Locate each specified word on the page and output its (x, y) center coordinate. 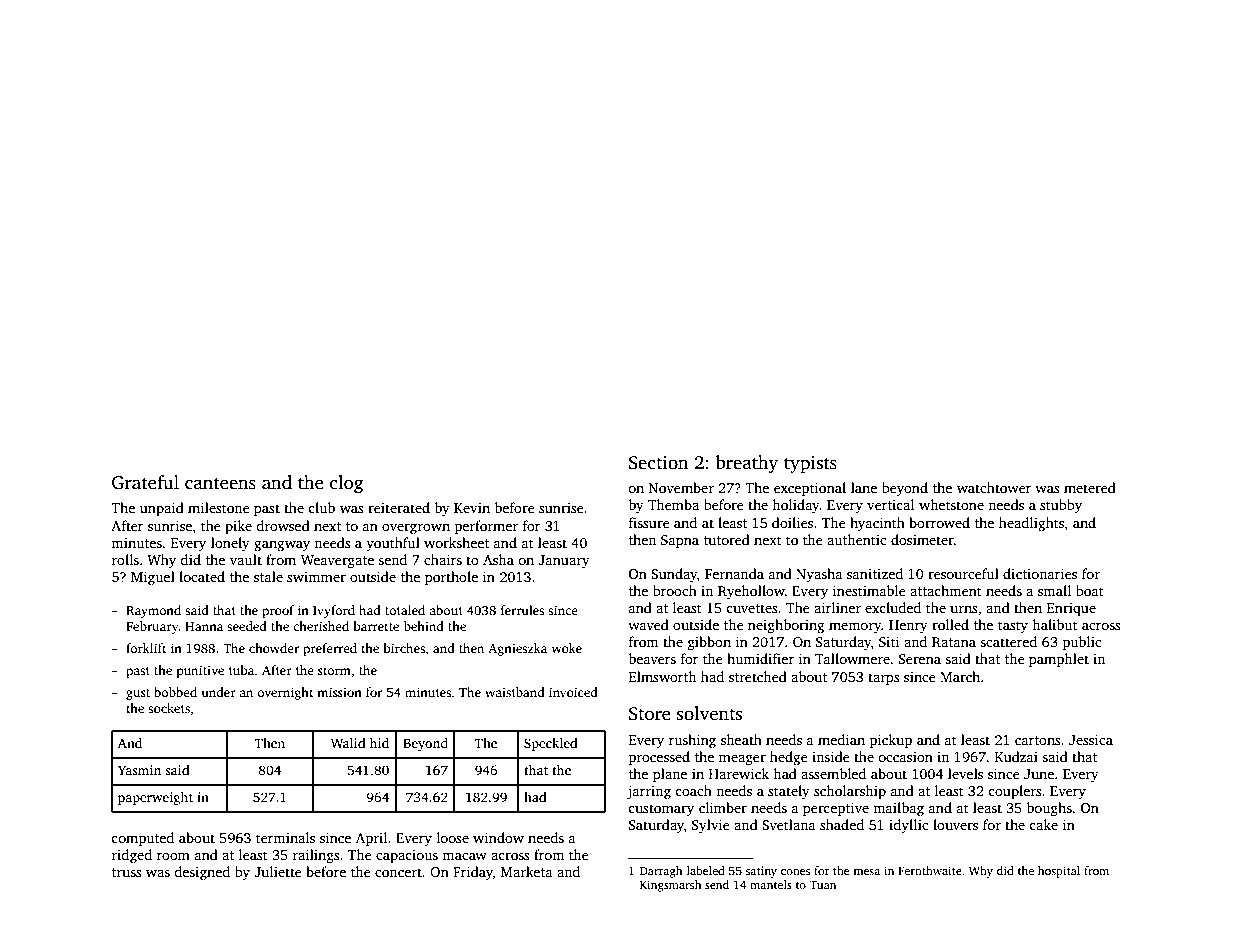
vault (246, 559)
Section (659, 462)
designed (202, 873)
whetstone (951, 504)
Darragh (661, 872)
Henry (908, 626)
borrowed (939, 522)
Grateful (145, 482)
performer (486, 527)
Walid (348, 743)
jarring (649, 792)
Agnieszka (517, 649)
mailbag (898, 809)
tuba (241, 670)
